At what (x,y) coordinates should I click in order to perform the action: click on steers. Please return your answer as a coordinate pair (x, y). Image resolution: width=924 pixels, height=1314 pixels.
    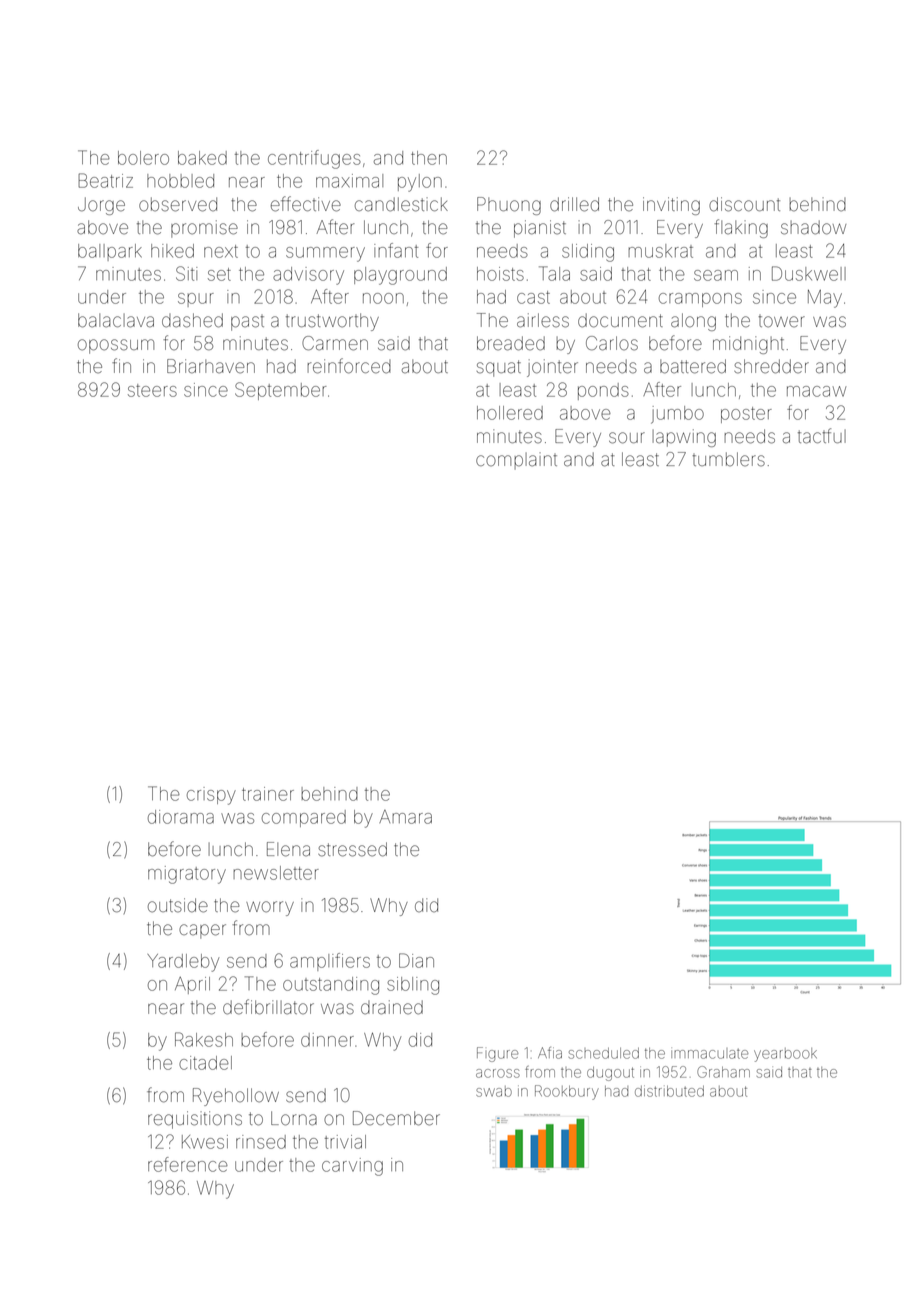
    Looking at the image, I should click on (152, 390).
